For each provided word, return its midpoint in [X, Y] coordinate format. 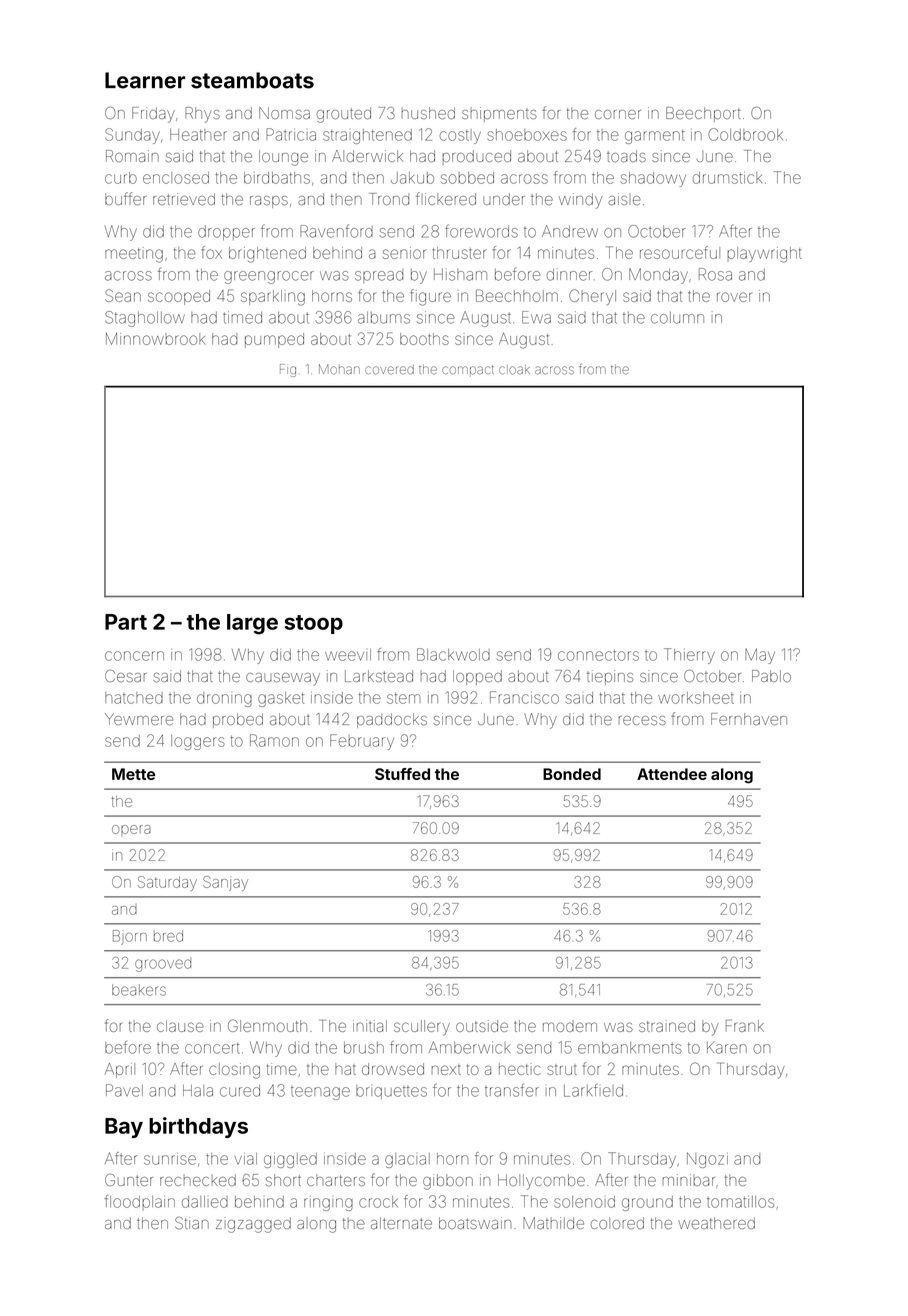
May [760, 656]
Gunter [129, 1180]
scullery [422, 1028]
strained [667, 1026]
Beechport [703, 114]
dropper [226, 233]
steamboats [252, 80]
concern [134, 656]
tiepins [610, 677]
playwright [764, 255]
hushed [428, 113]
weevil [348, 655]
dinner [569, 274]
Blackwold [453, 654]
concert [212, 1048]
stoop [314, 624]
